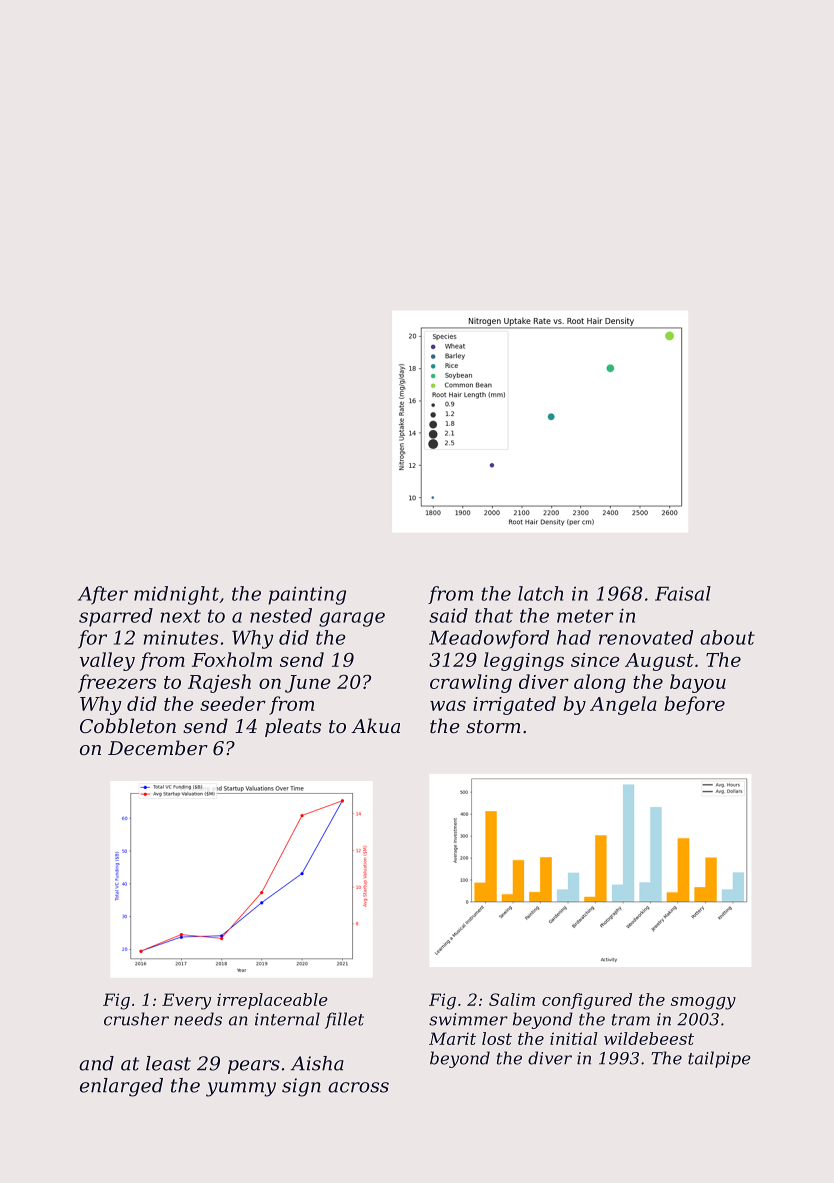  I want to click on Salim, so click(512, 999).
